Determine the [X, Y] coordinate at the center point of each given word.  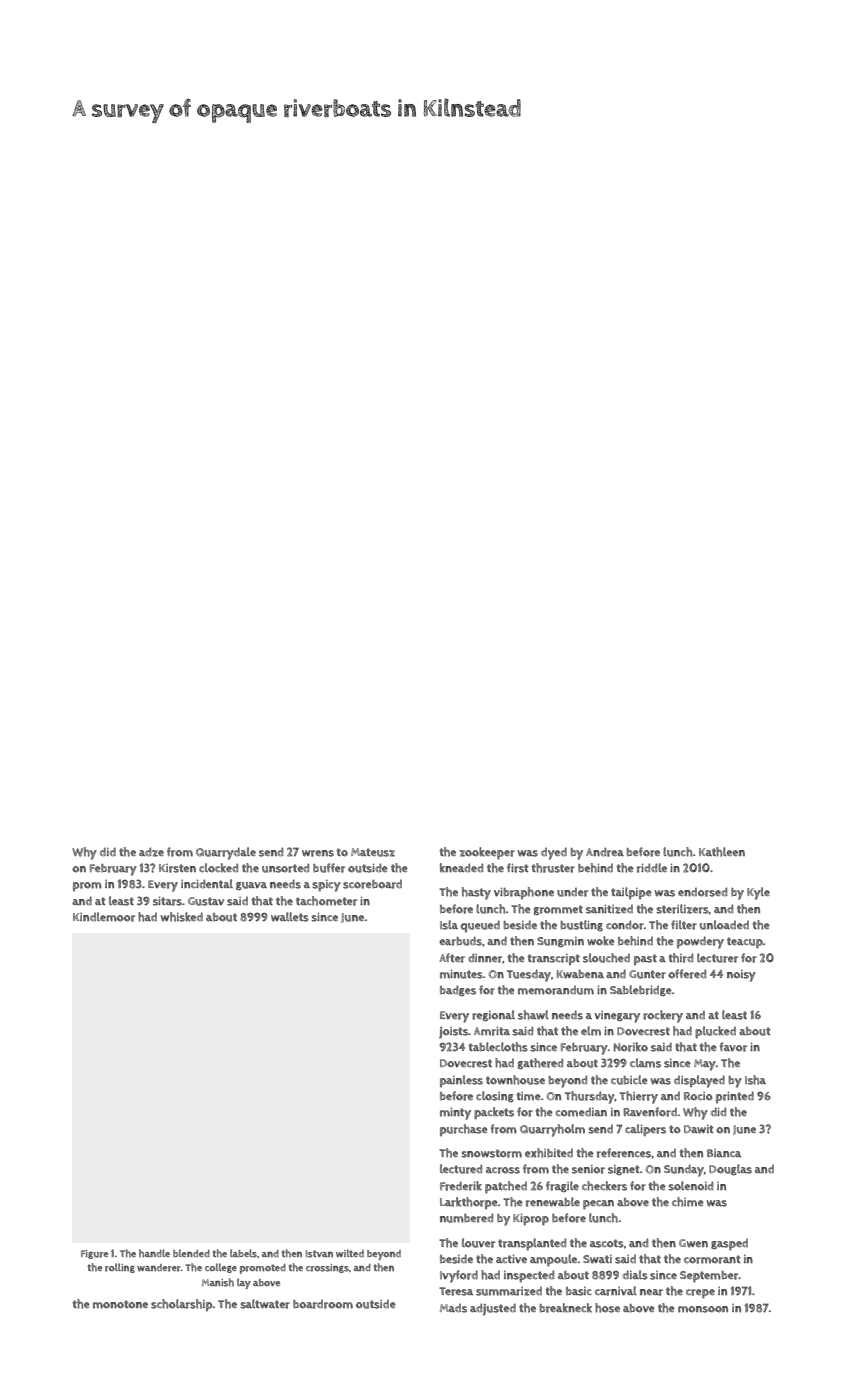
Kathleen [722, 852]
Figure [94, 1254]
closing [495, 1096]
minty [455, 1113]
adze [151, 852]
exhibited [549, 1153]
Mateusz [373, 852]
